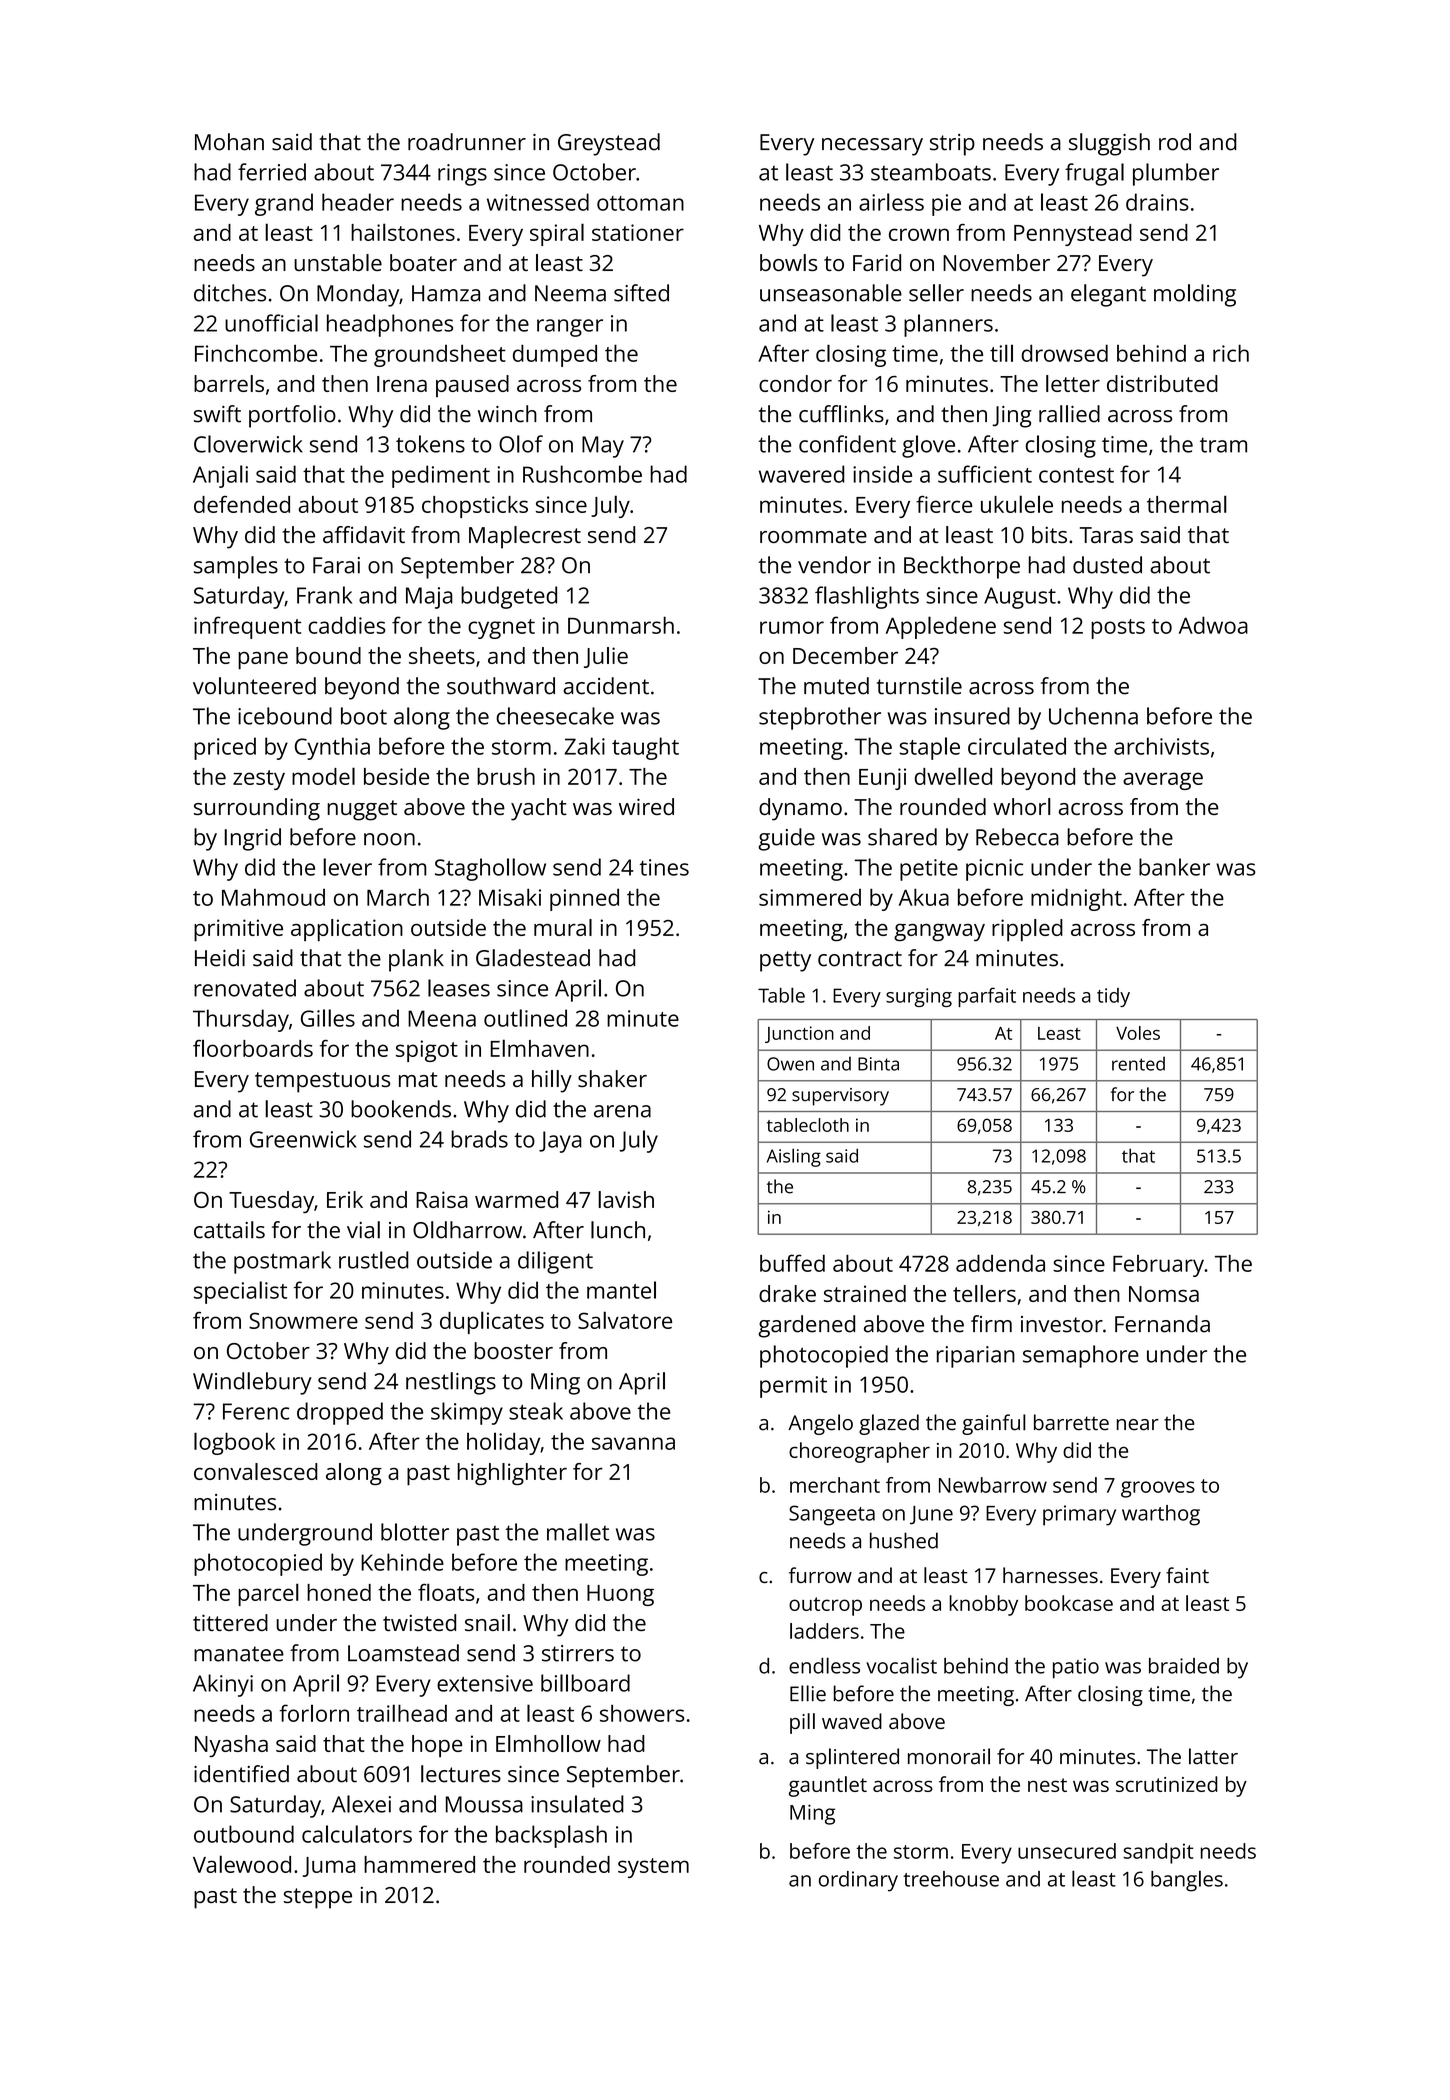 The width and height of the image is (1450, 2100). Describe the element at coordinates (467, 142) in the image. I see `roadrunner` at that location.
